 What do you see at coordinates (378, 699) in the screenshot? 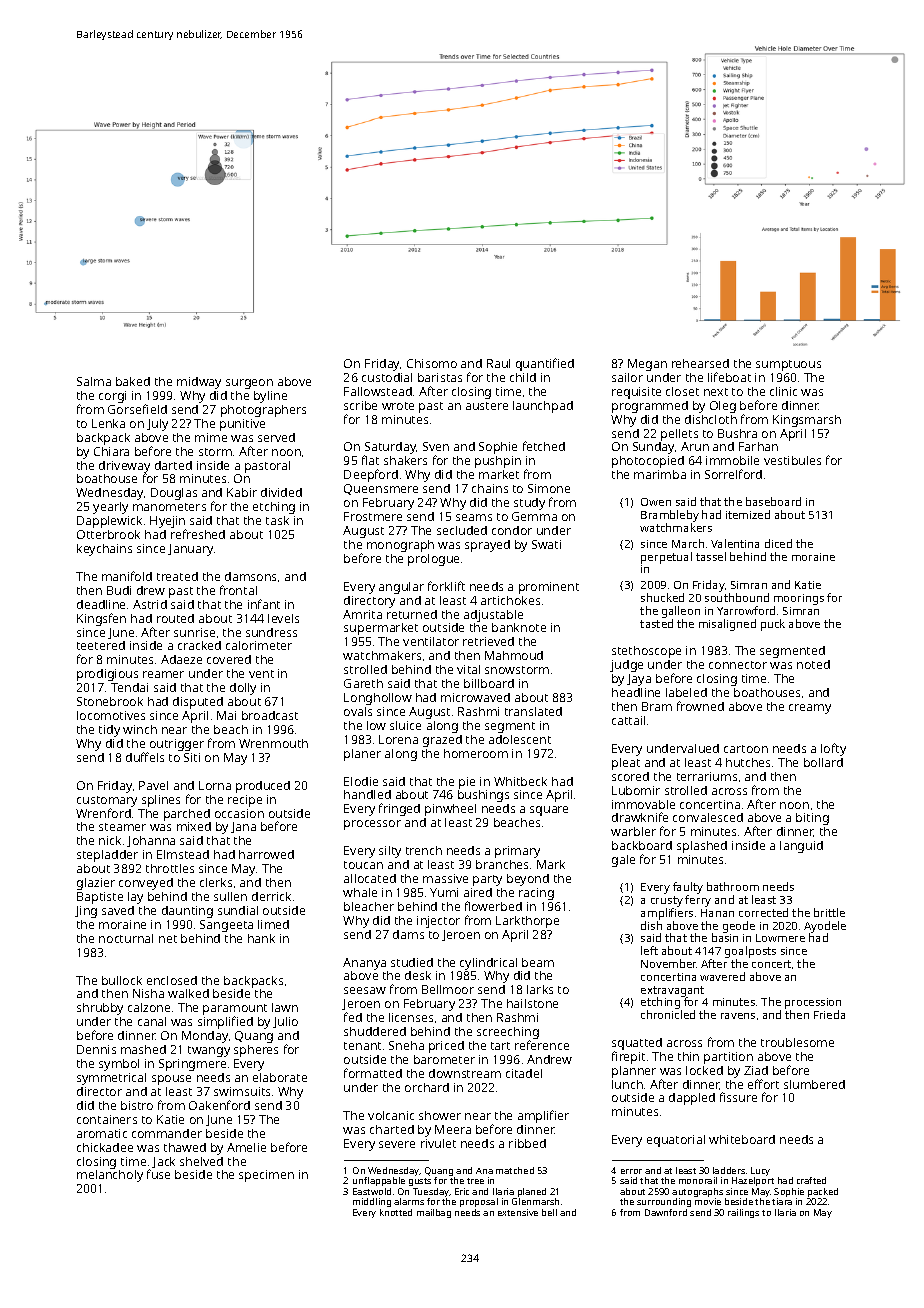
I see `Longhollow` at bounding box center [378, 699].
